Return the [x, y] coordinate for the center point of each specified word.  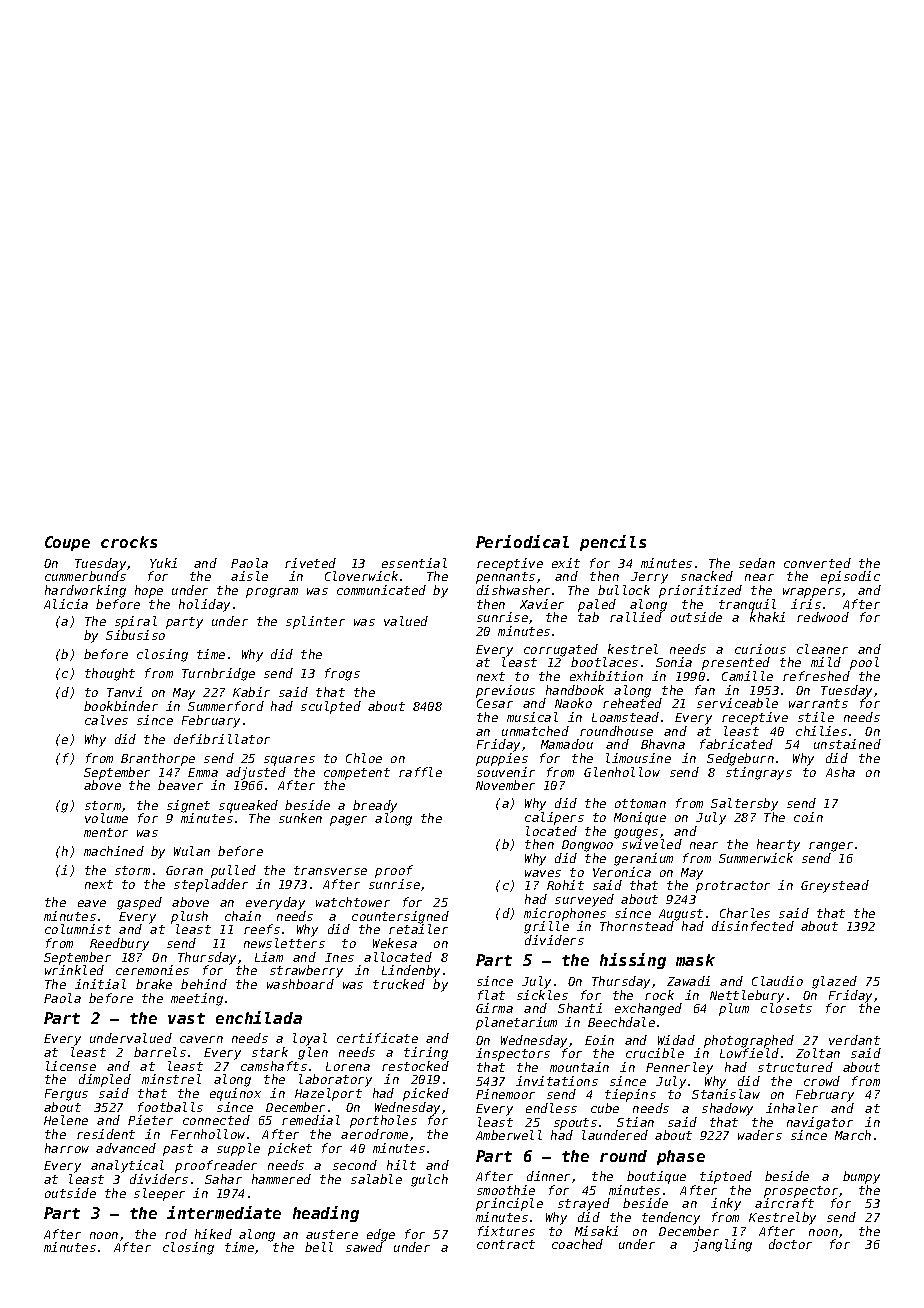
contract [506, 1244]
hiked [213, 1234]
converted [817, 563]
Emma [203, 772]
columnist [78, 929]
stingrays [759, 773]
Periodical [522, 541]
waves [543, 873]
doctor [790, 1244]
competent [357, 774]
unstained [847, 744]
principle [509, 1204]
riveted [310, 563]
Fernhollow [208, 1134]
